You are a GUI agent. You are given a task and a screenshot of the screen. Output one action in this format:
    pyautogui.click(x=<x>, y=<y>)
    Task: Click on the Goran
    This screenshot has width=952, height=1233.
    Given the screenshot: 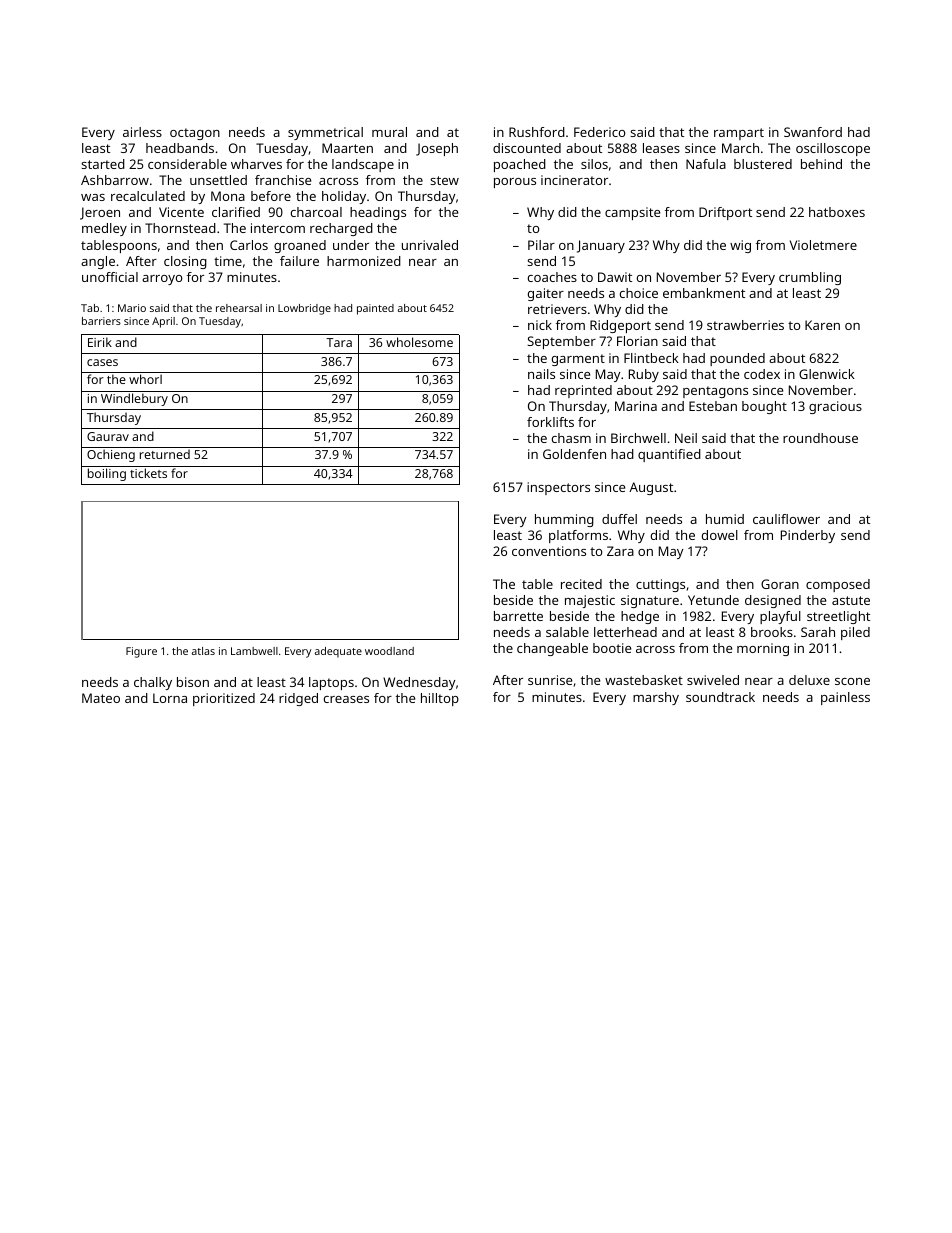 What is the action you would take?
    pyautogui.click(x=780, y=584)
